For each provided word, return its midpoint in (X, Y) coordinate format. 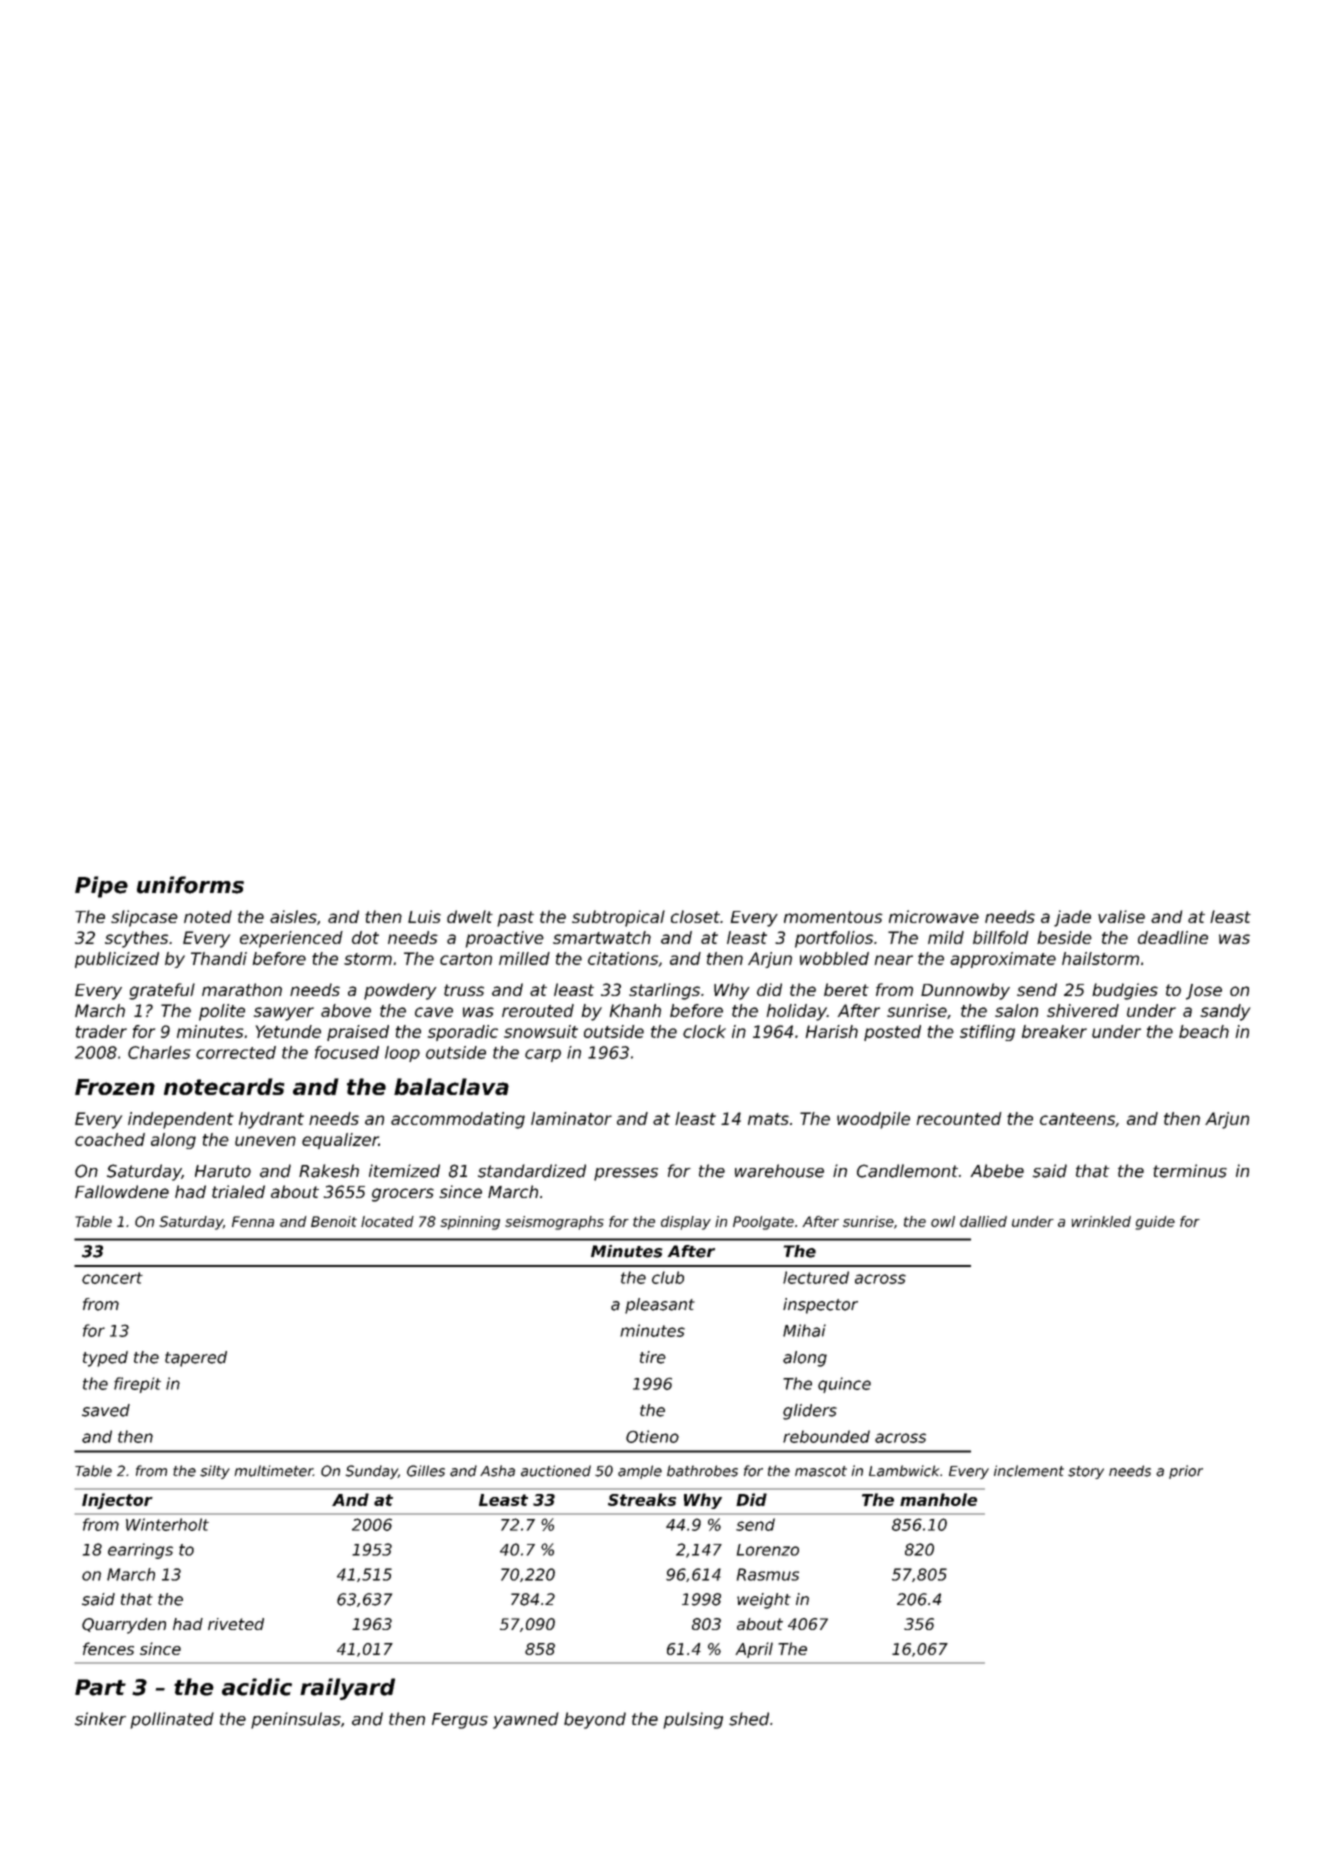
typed (105, 1359)
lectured (816, 1277)
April (754, 1650)
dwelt (470, 916)
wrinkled (1101, 1221)
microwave (934, 916)
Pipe (101, 887)
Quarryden (124, 1626)
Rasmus (768, 1574)
